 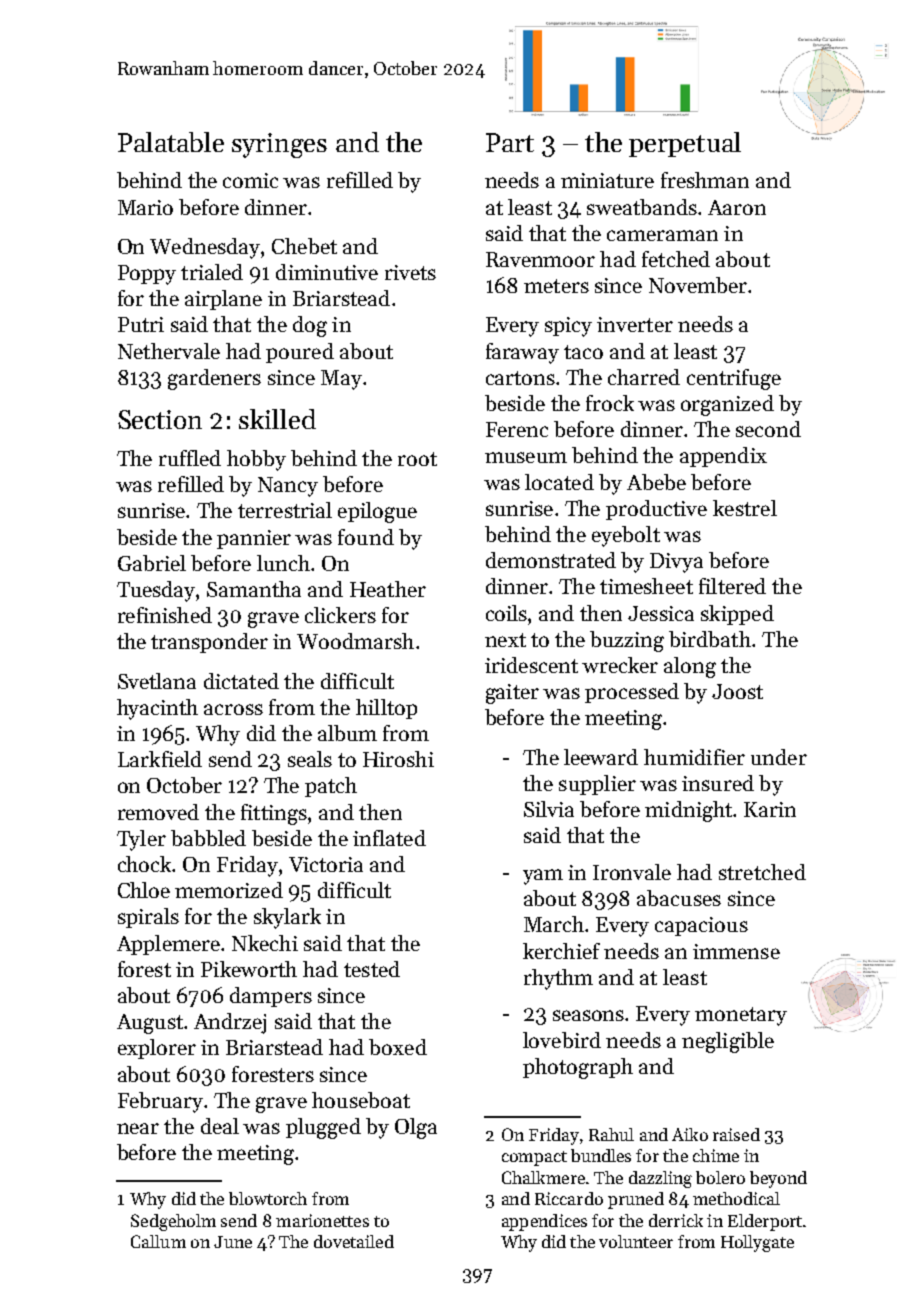 I want to click on dovetailed, so click(x=354, y=1241).
